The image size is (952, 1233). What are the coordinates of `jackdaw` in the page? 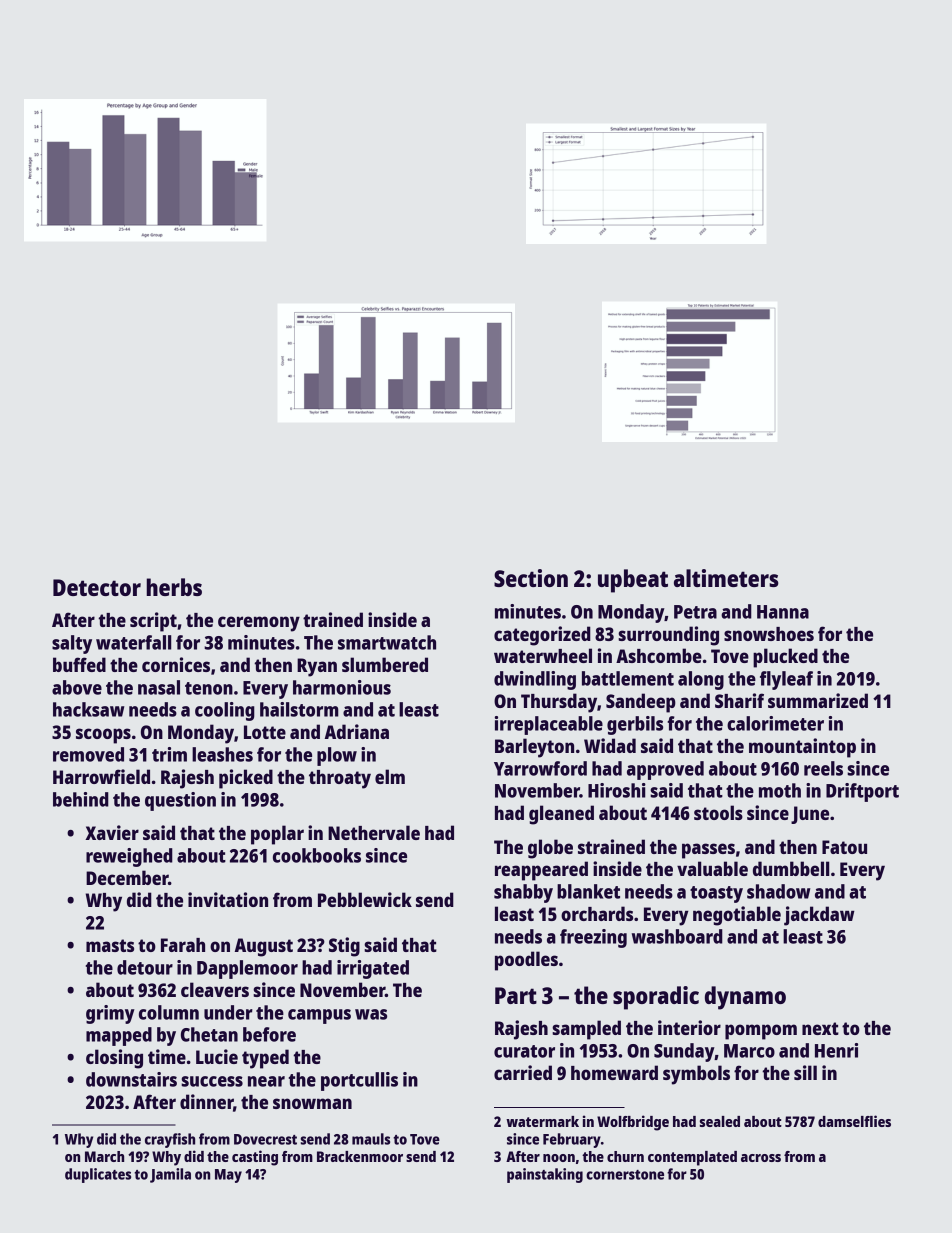 It's located at (819, 916).
